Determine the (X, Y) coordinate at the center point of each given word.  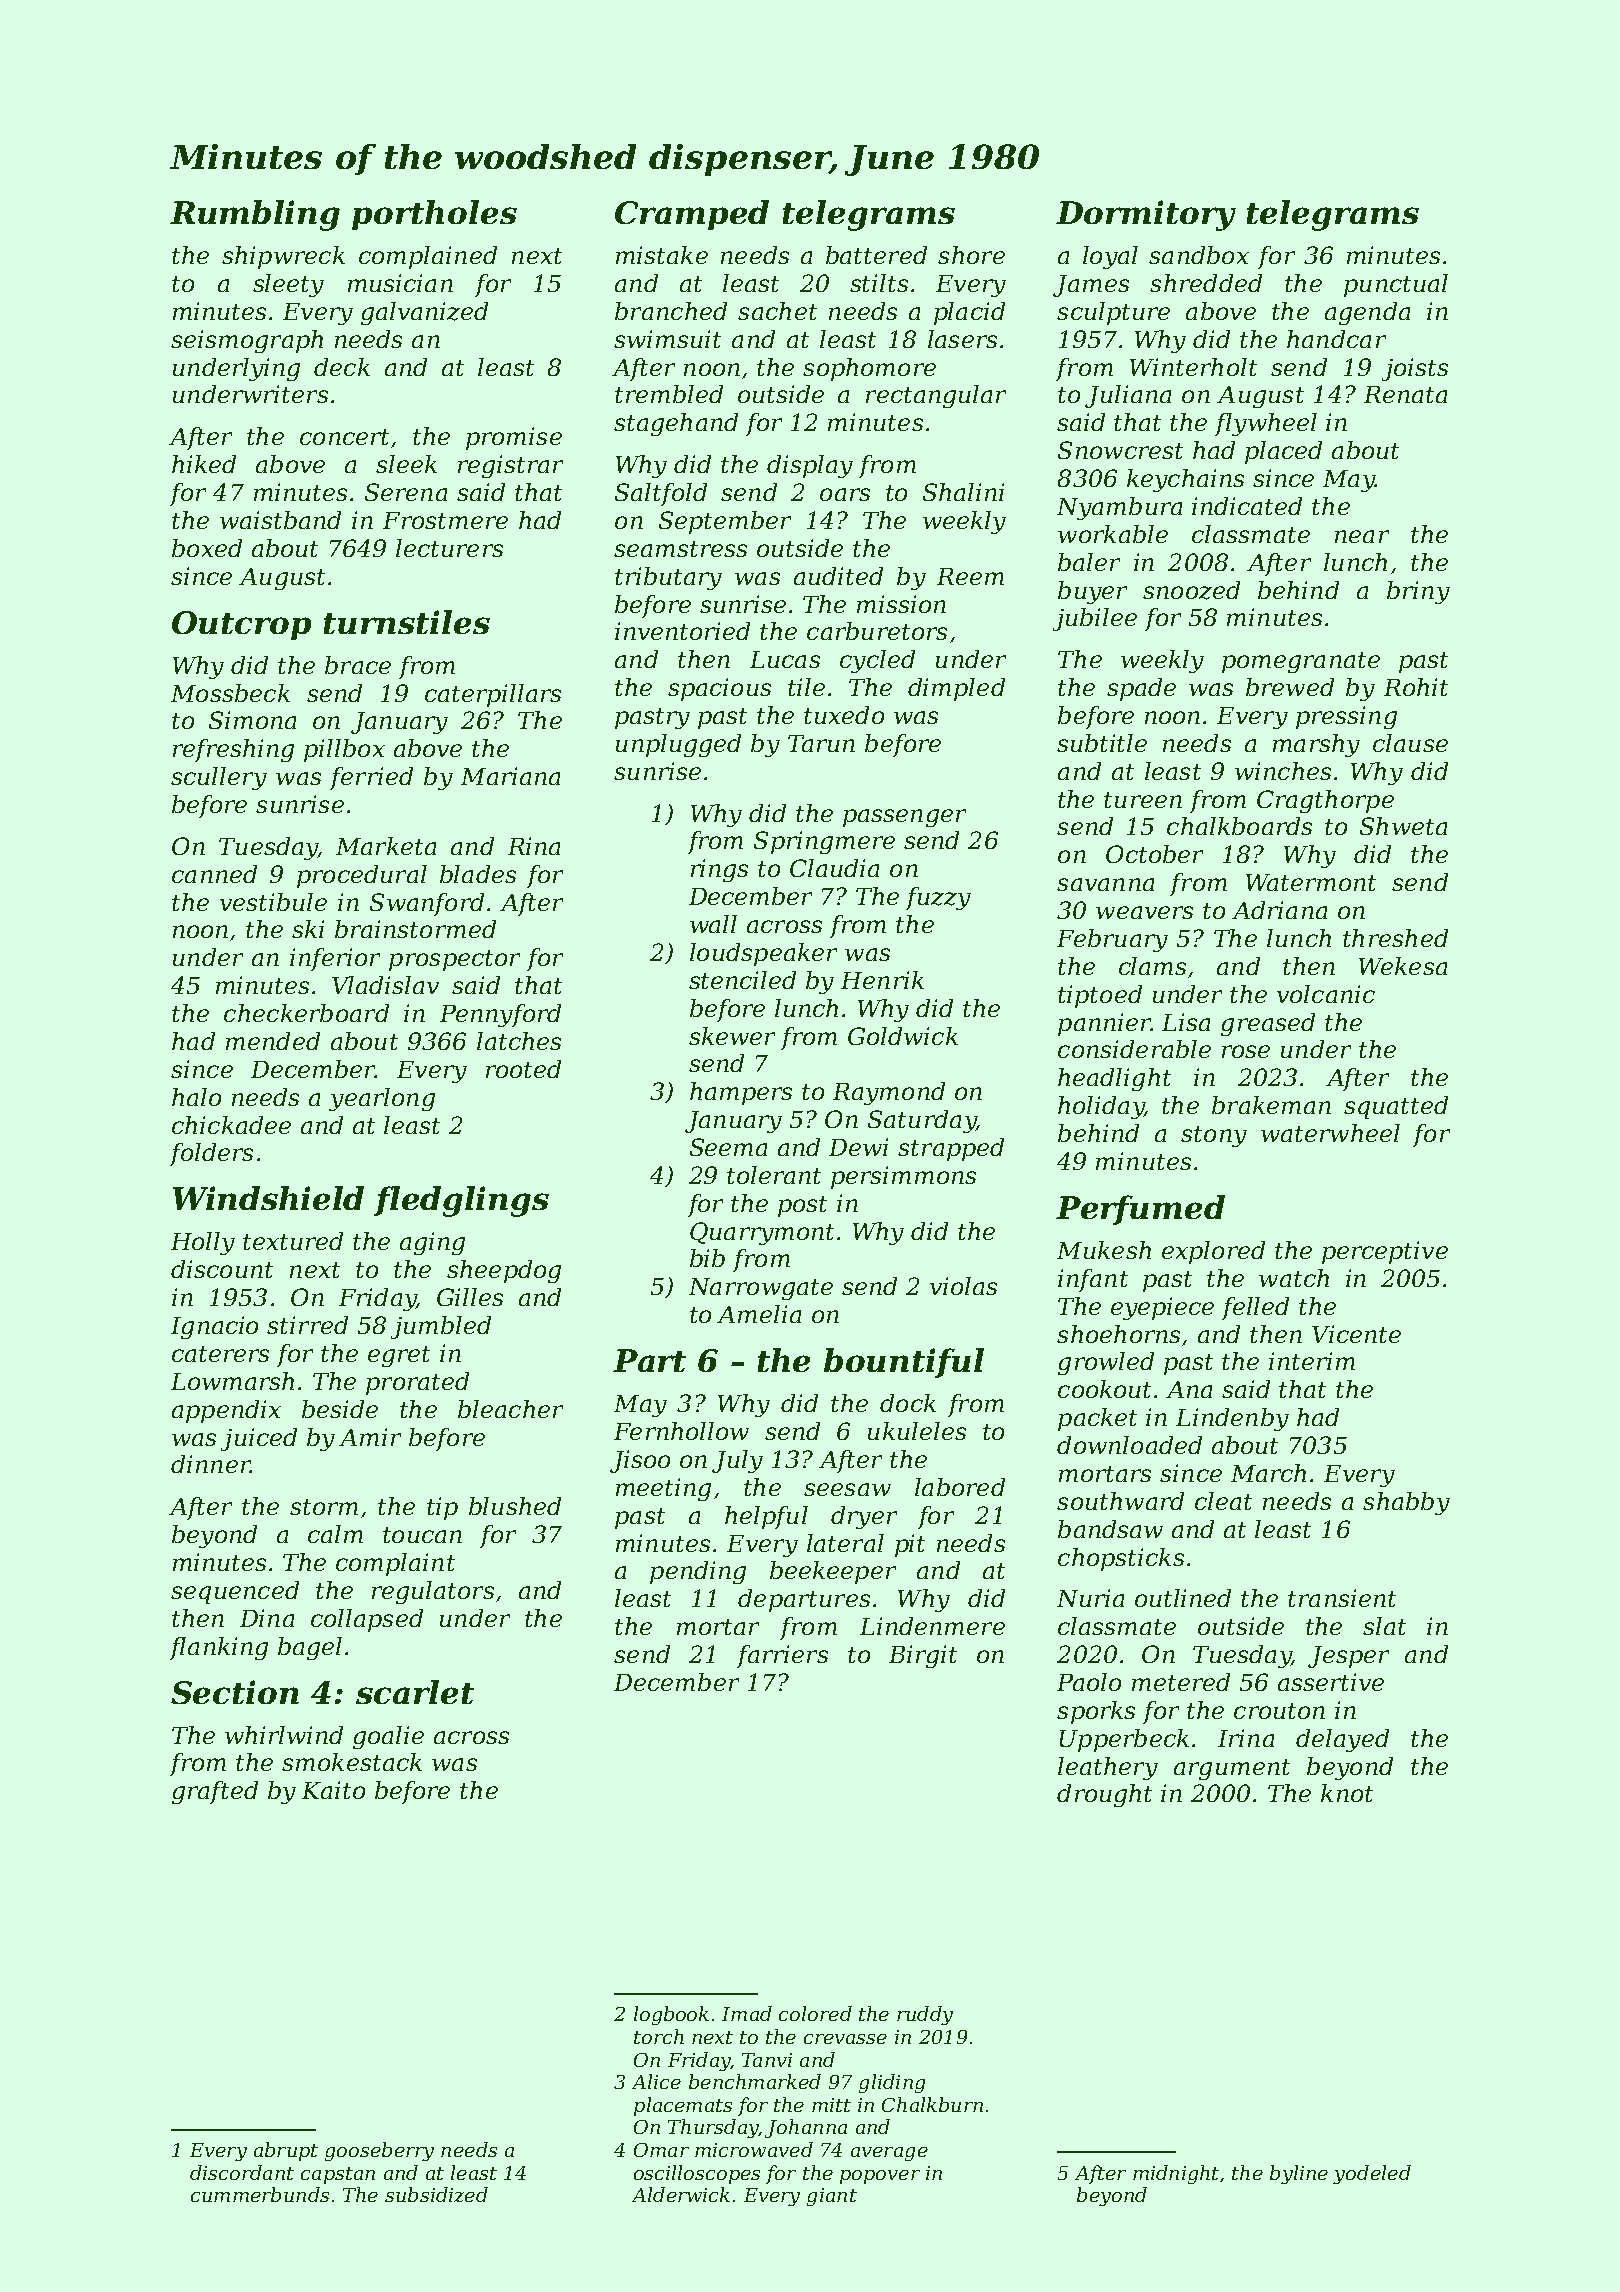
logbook (671, 2015)
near (1362, 536)
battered (876, 255)
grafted (215, 1792)
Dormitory (1146, 215)
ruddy (925, 2015)
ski (308, 929)
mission (901, 604)
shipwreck (283, 257)
